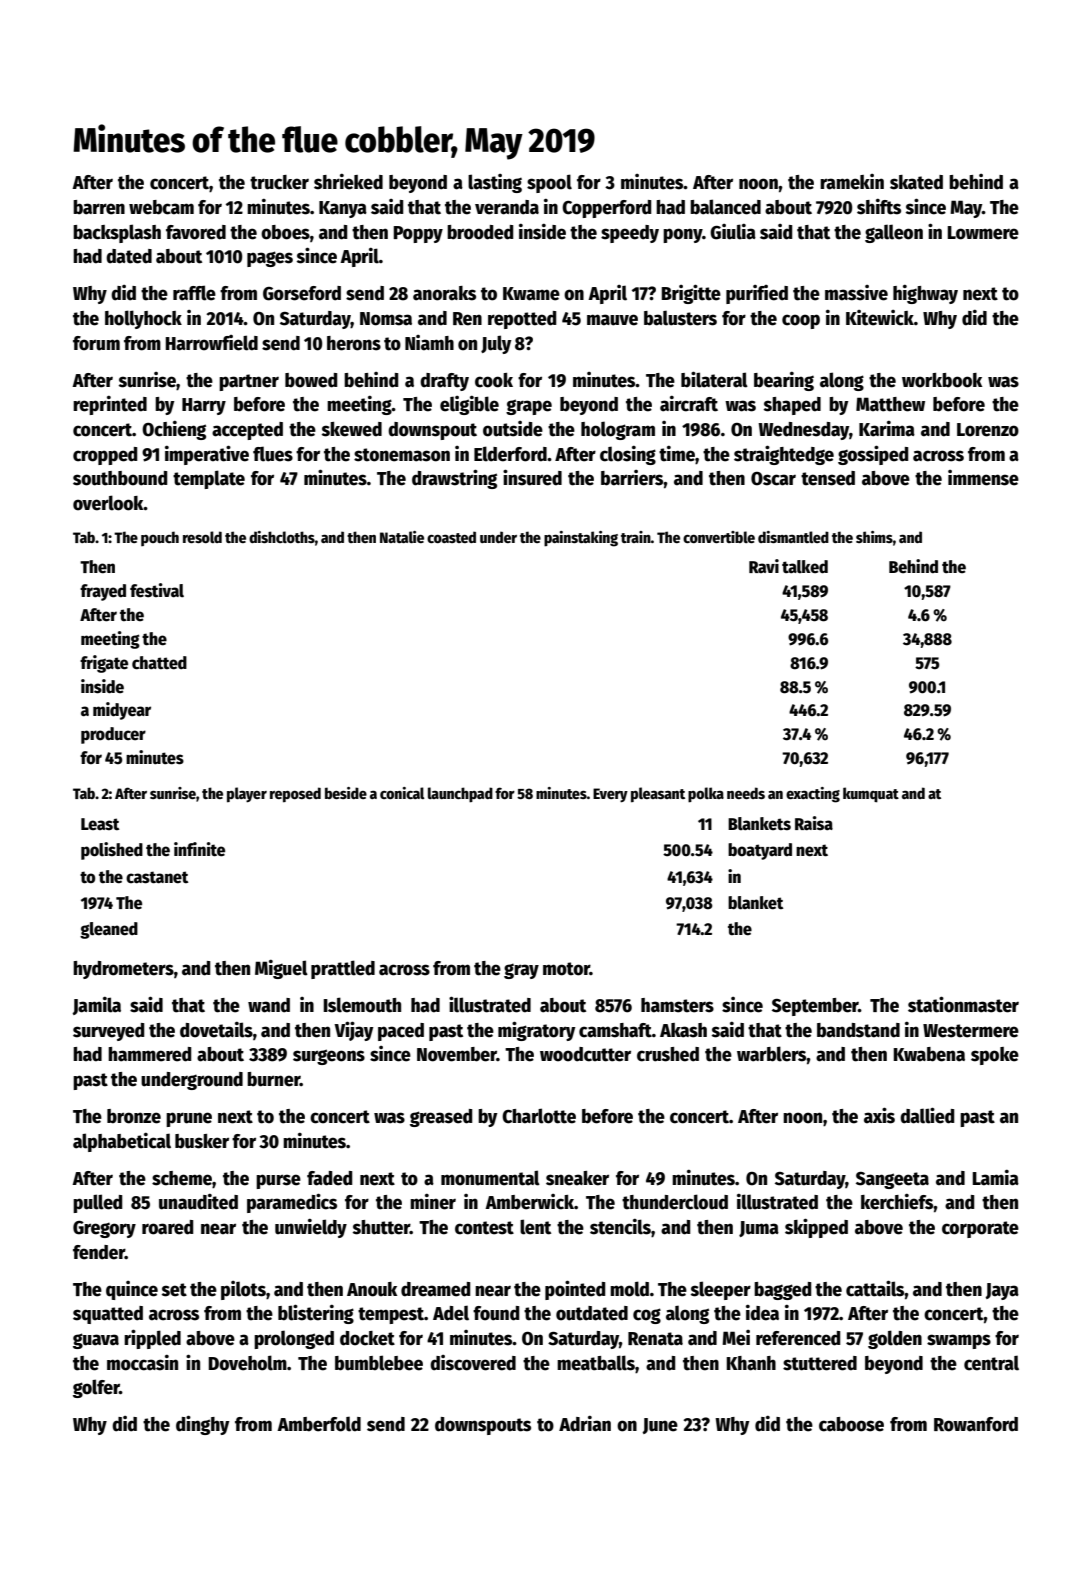 The image size is (1092, 1582). Describe the element at coordinates (813, 795) in the screenshot. I see `exacting` at that location.
